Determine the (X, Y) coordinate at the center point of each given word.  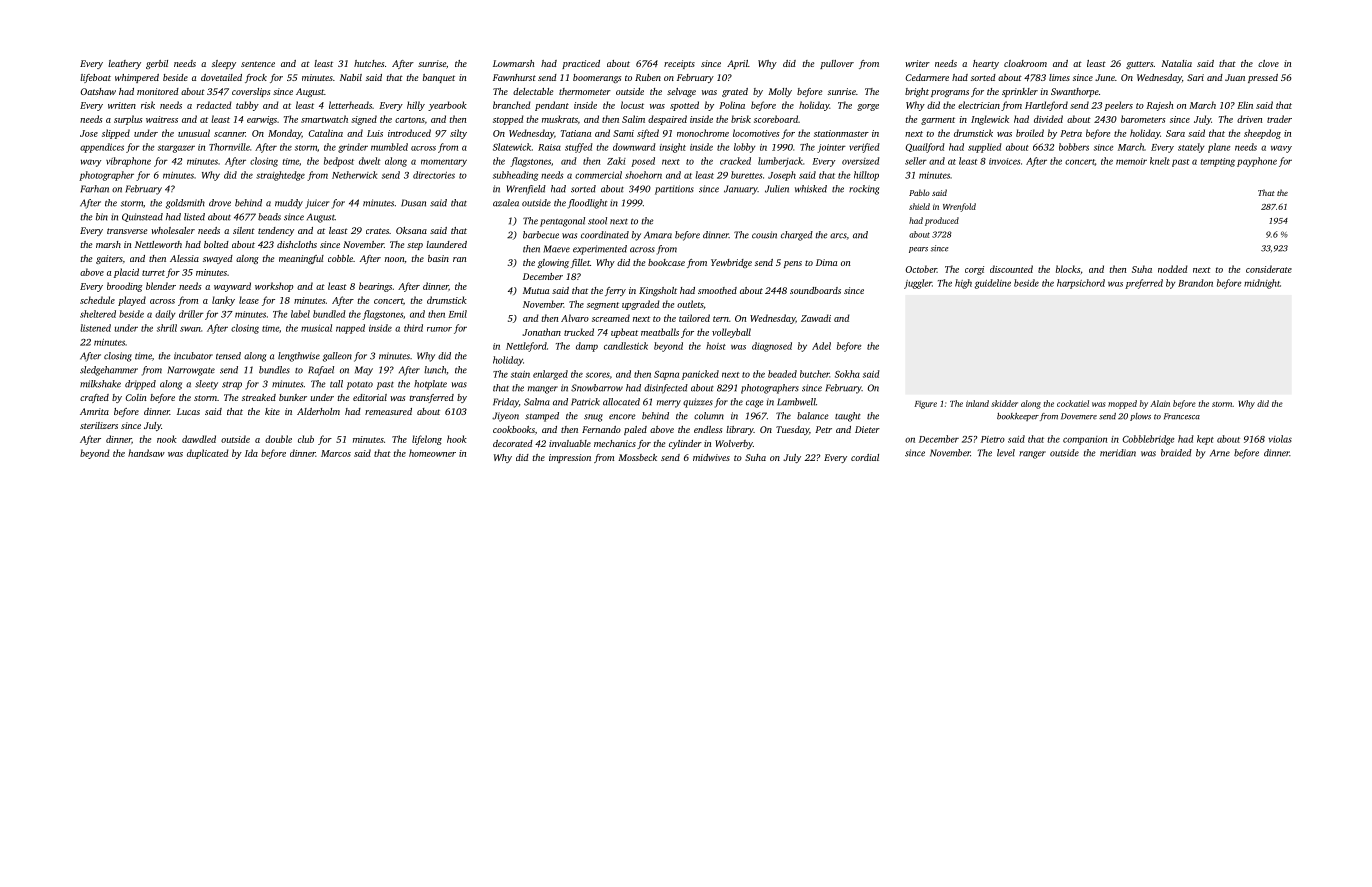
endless (708, 429)
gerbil (157, 64)
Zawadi (816, 318)
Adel (821, 346)
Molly (780, 92)
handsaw (146, 453)
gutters (1139, 65)
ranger (1032, 455)
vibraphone (128, 162)
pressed (1263, 78)
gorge (868, 107)
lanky (223, 301)
